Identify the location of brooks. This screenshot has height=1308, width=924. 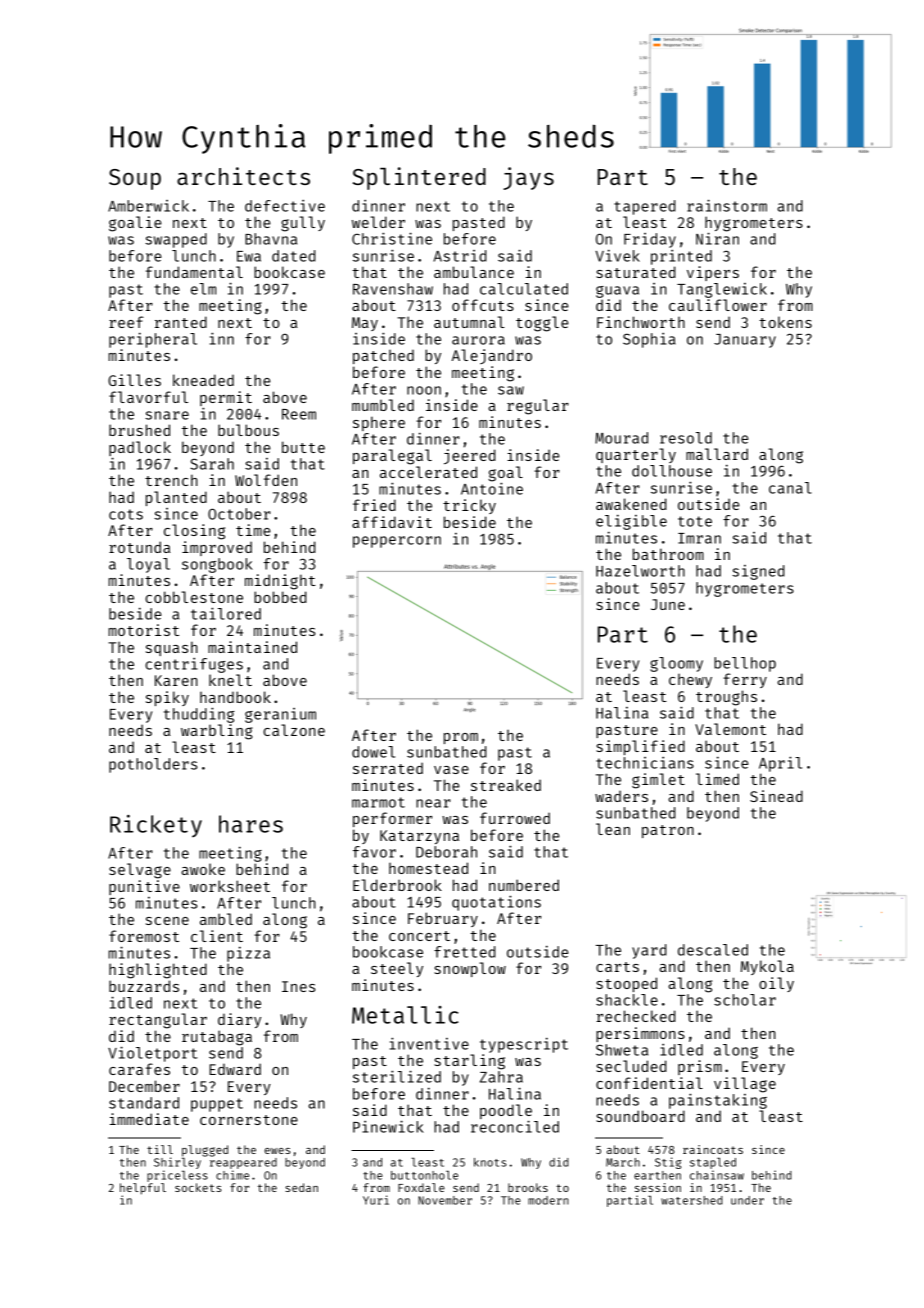
(528, 1187).
